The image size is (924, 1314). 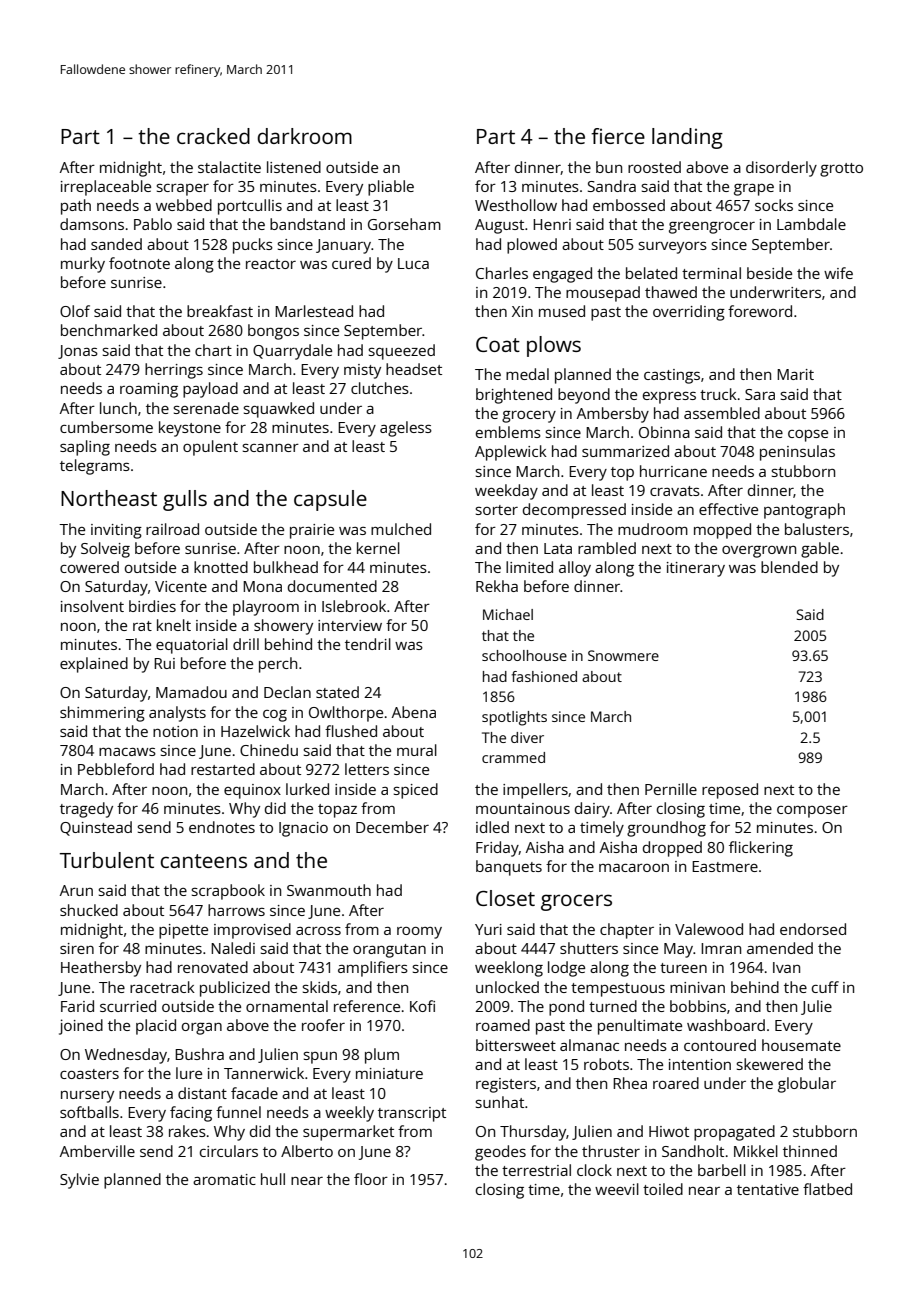 What do you see at coordinates (687, 138) in the image?
I see `landing` at bounding box center [687, 138].
